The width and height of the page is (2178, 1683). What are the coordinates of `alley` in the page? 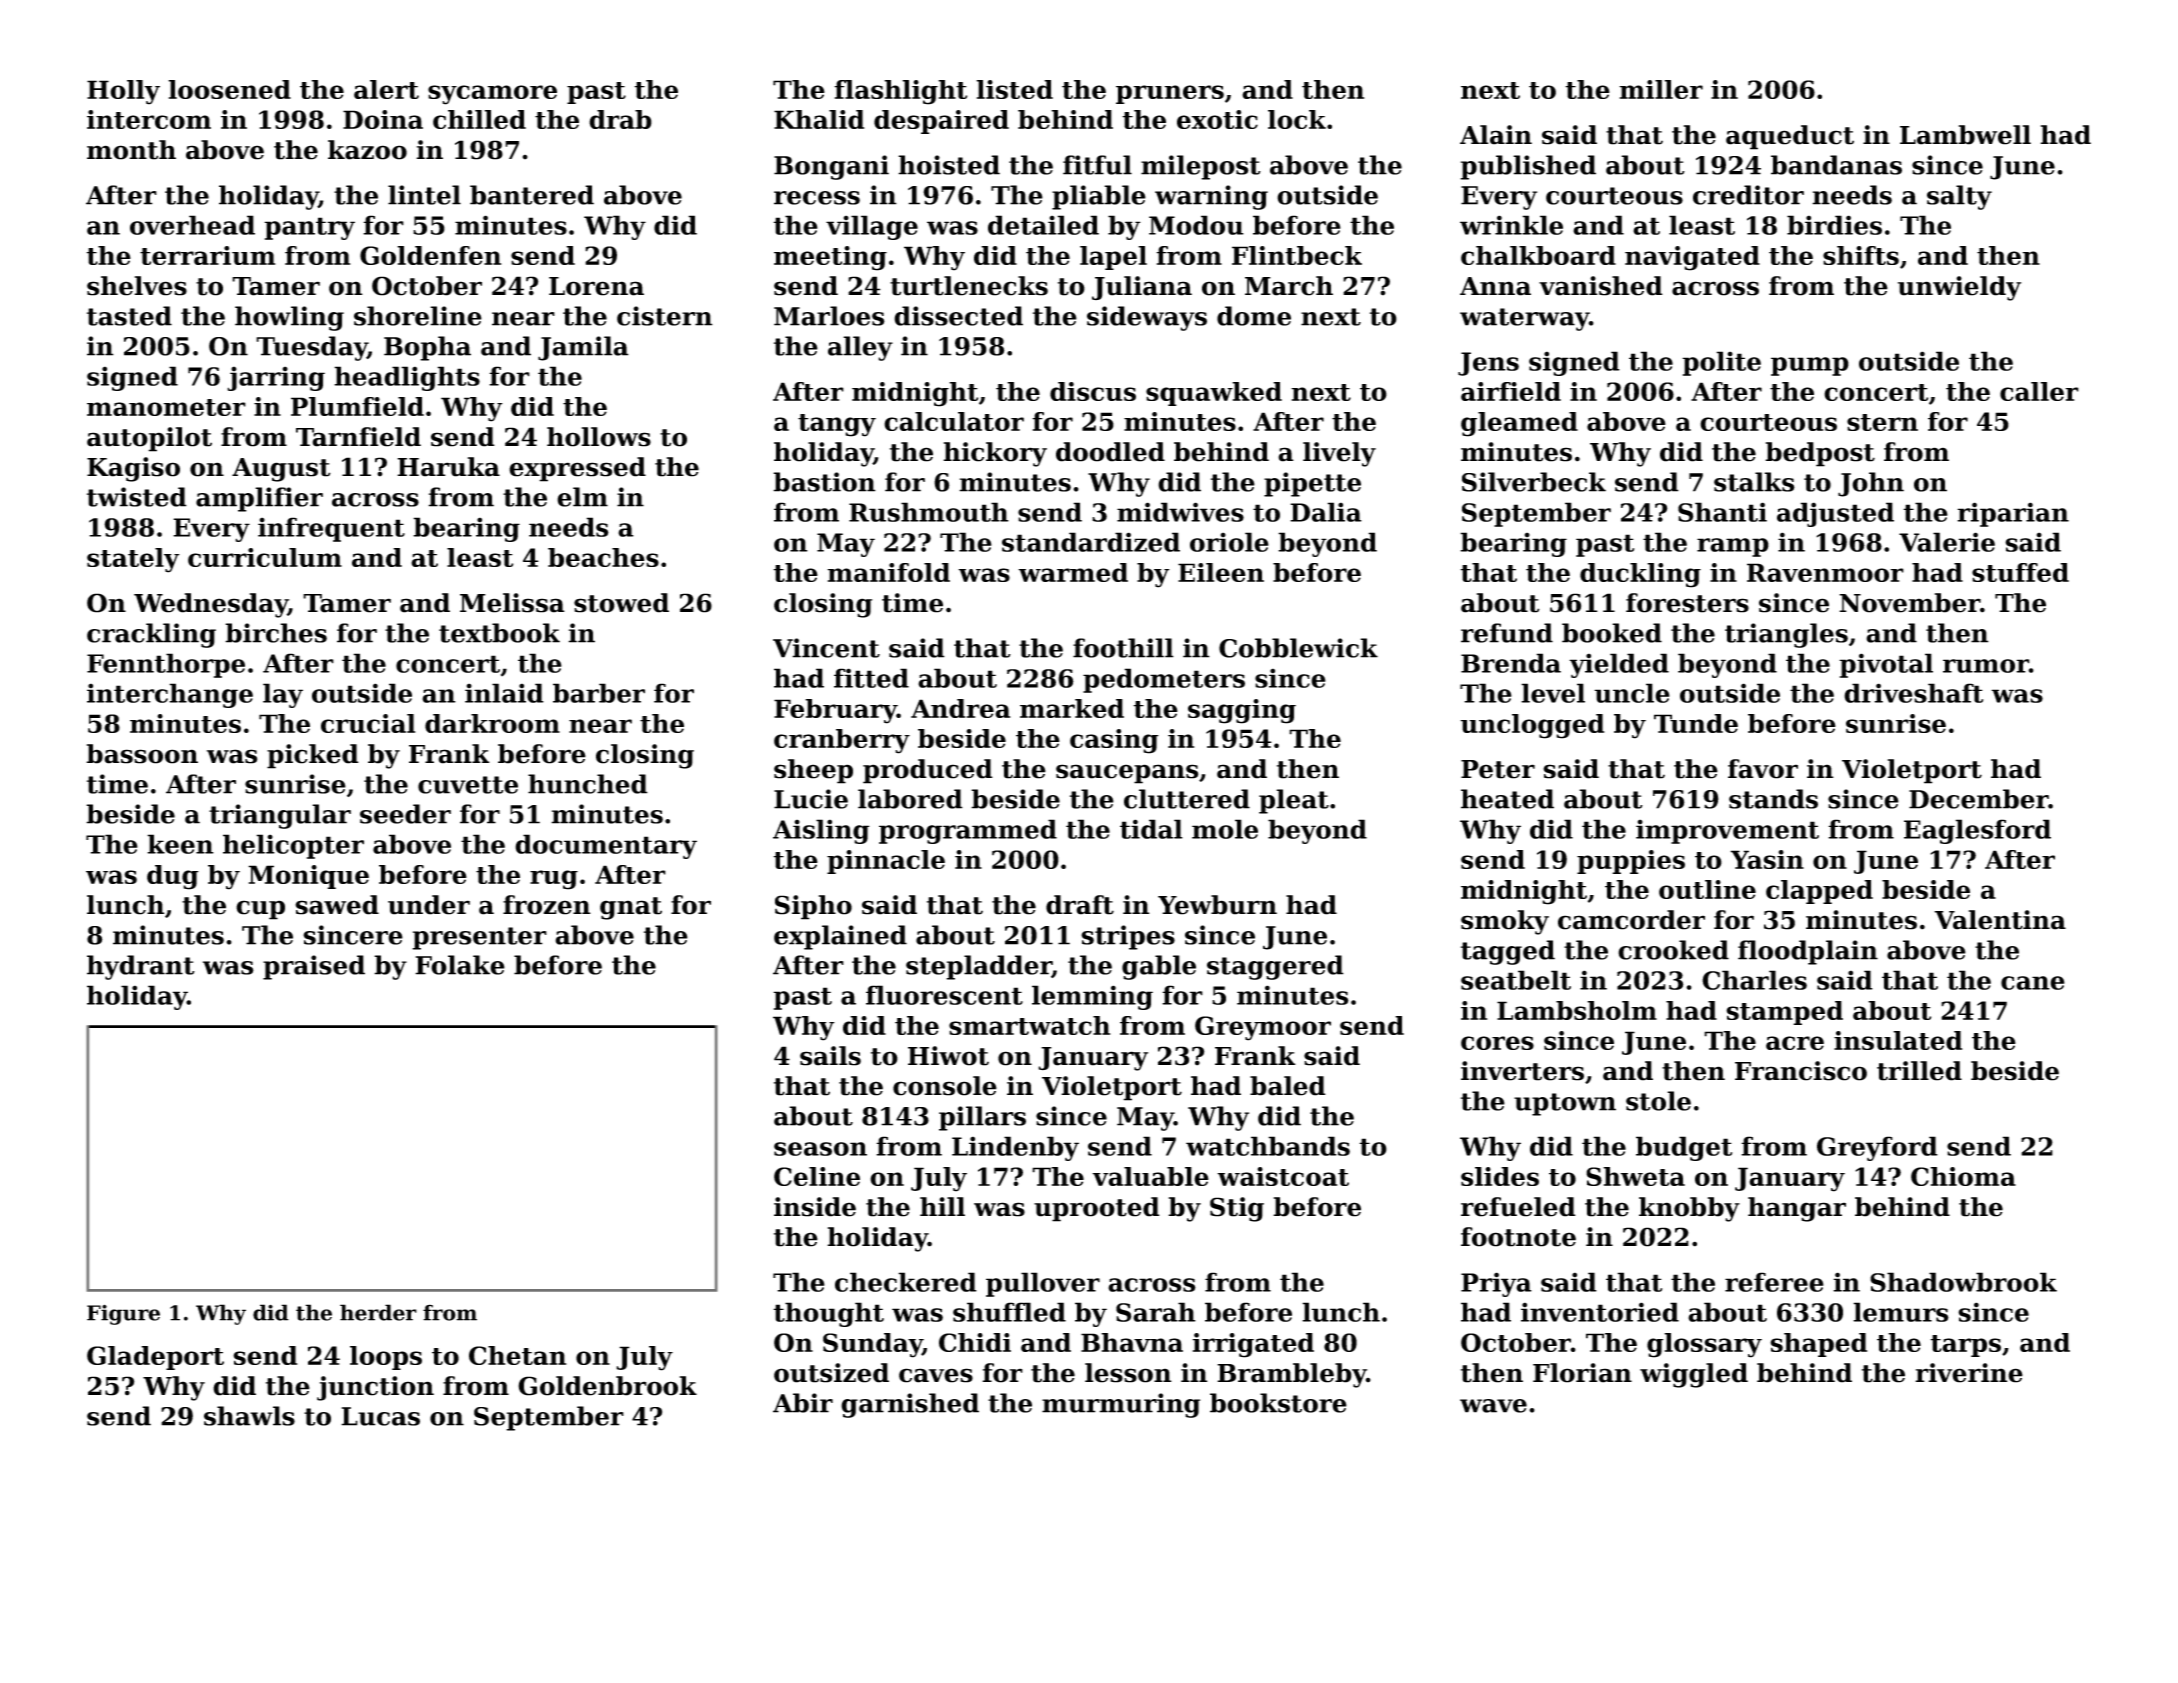 It's located at (860, 348).
